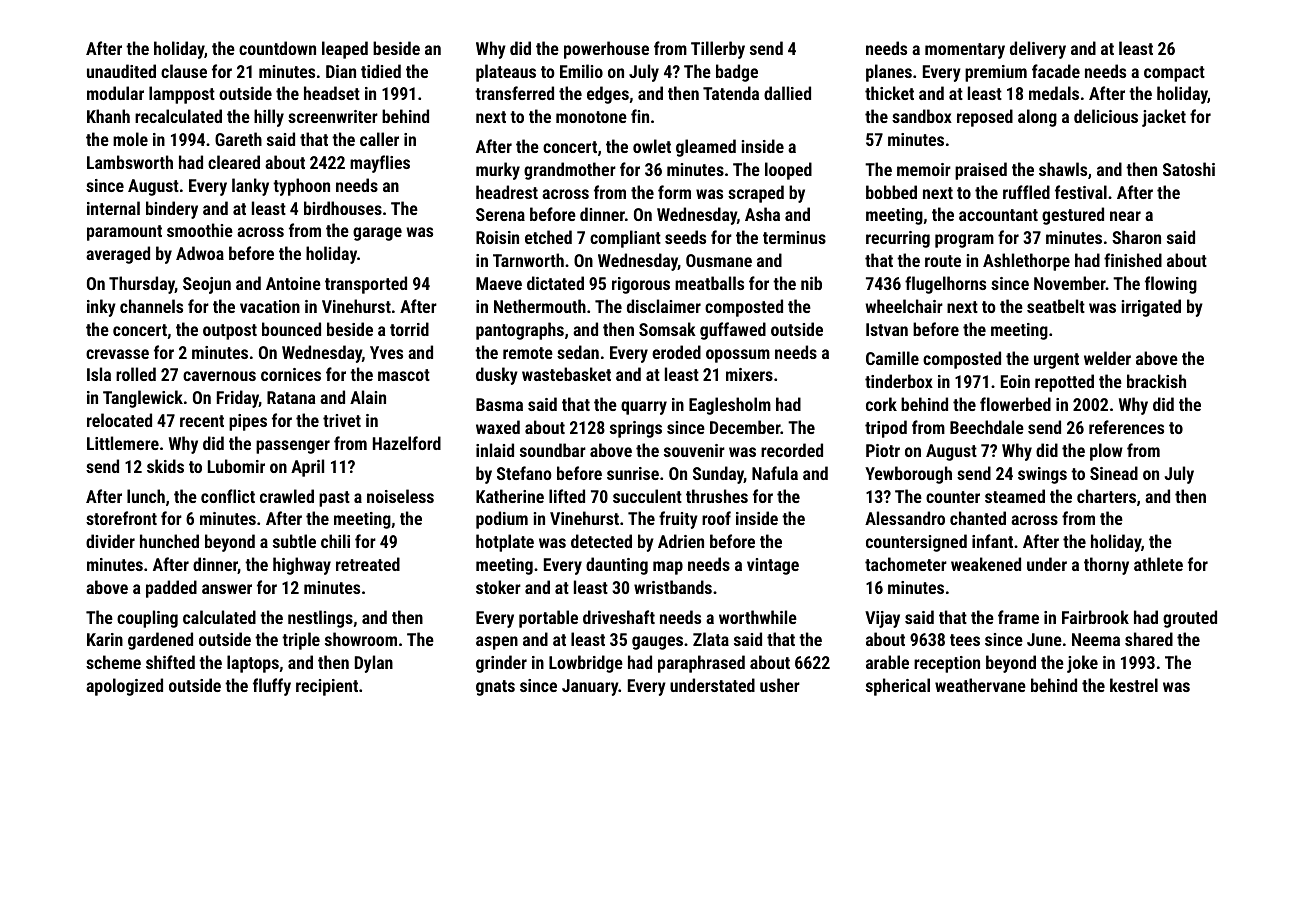 This screenshot has height=924, width=1308. I want to click on compact, so click(1174, 74).
